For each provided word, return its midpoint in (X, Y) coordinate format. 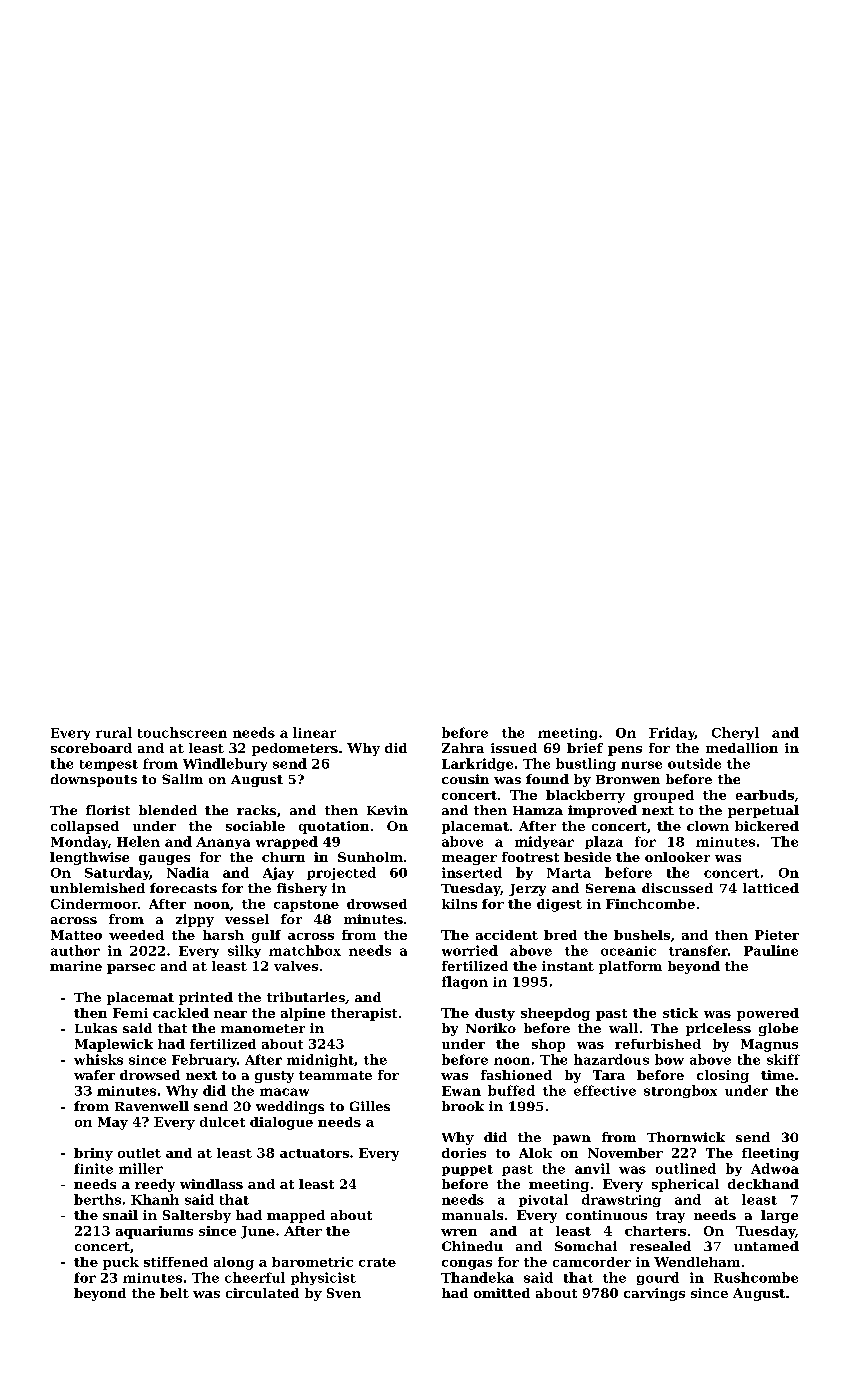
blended (168, 810)
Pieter (777, 935)
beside (587, 857)
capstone (306, 906)
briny (93, 1154)
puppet (467, 1170)
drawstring (621, 1200)
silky (244, 951)
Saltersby (197, 1216)
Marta (569, 873)
